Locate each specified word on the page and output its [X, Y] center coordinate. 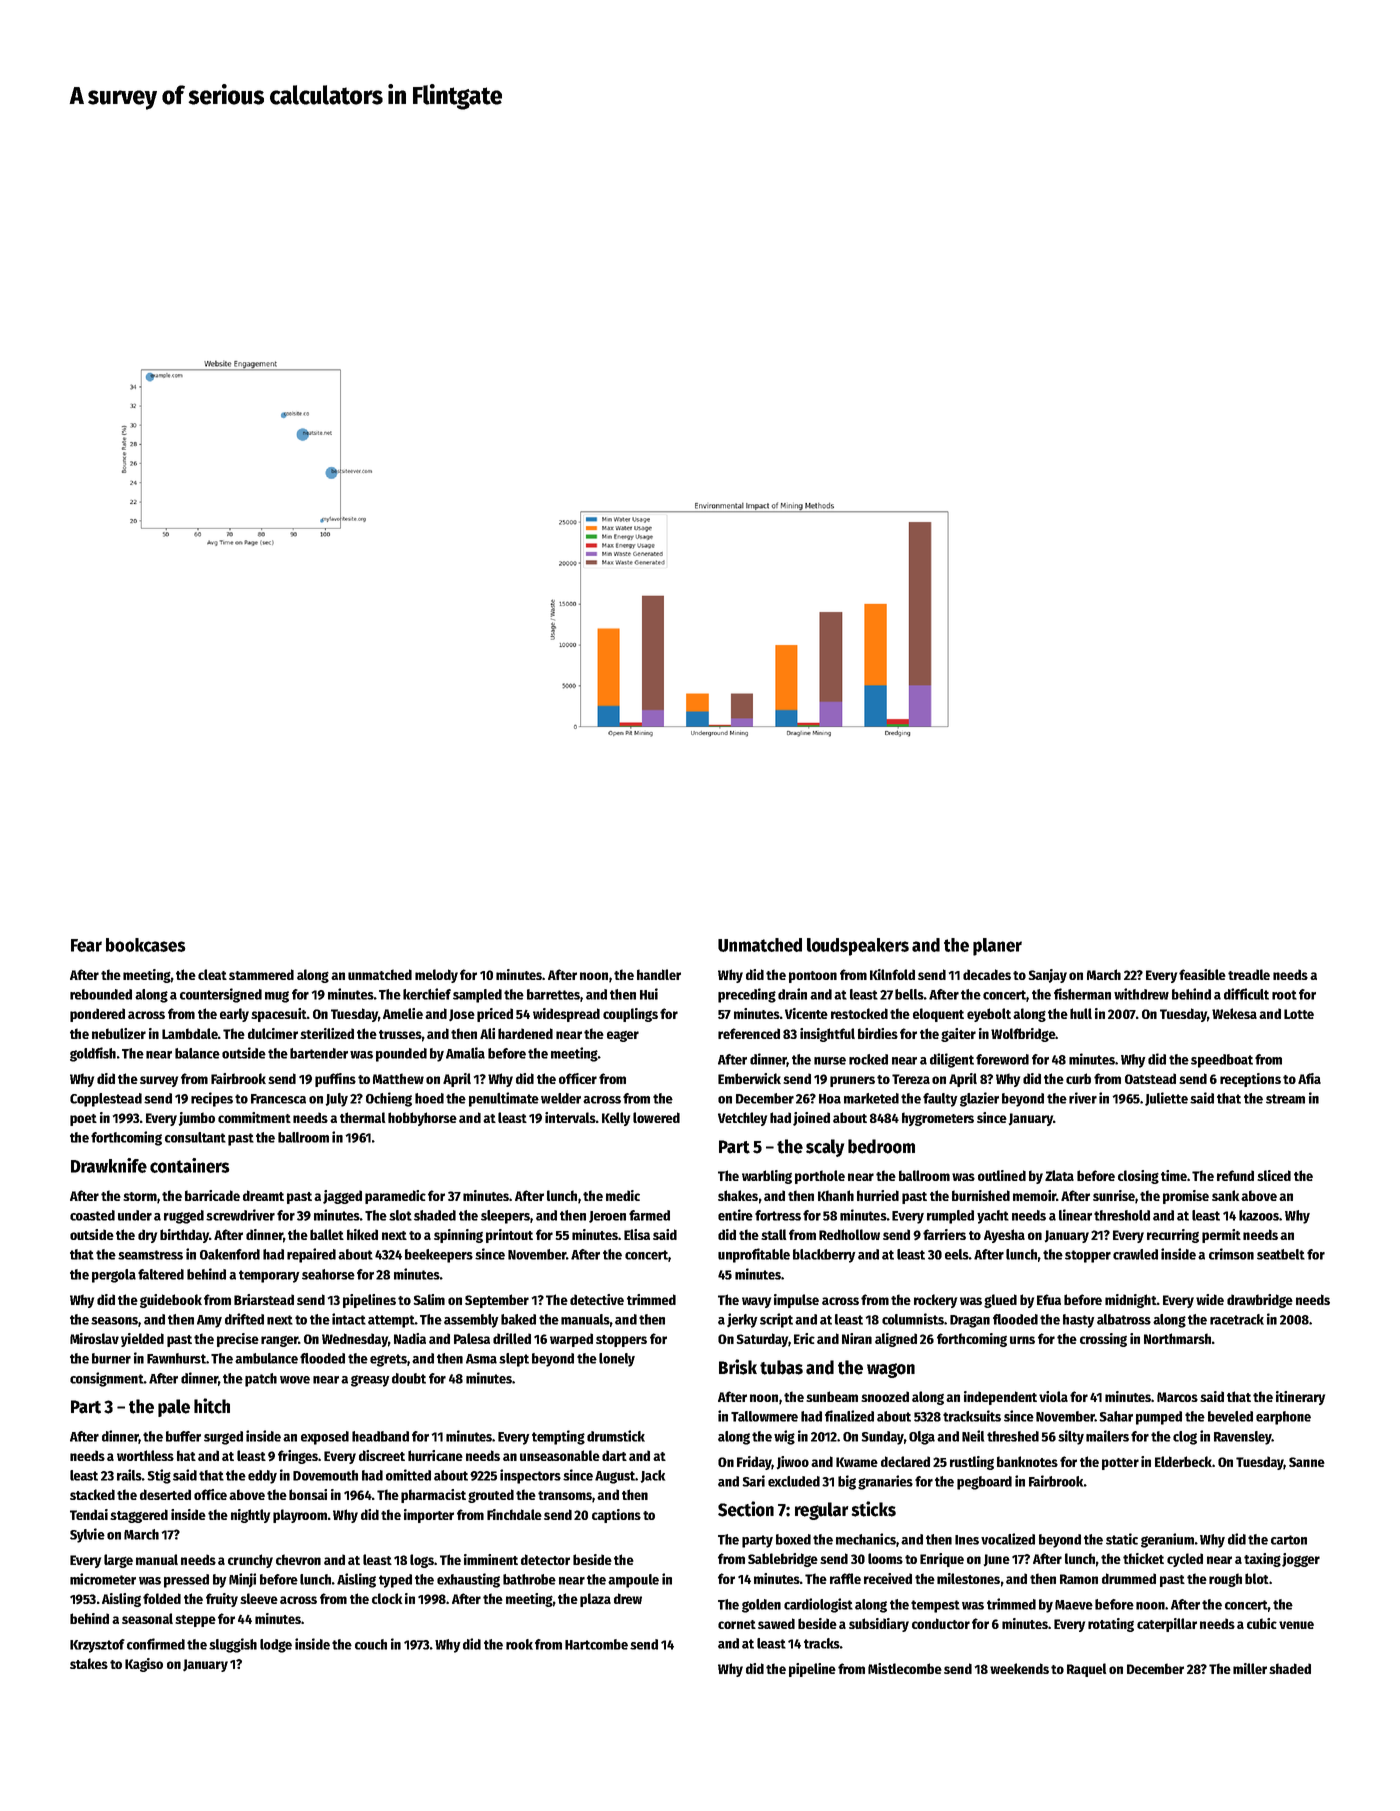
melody [436, 976]
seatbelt [1281, 1254]
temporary [269, 1276]
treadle [1249, 974]
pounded [401, 1055]
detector [545, 1559]
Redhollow [849, 1234]
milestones [968, 1578]
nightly [250, 1516]
